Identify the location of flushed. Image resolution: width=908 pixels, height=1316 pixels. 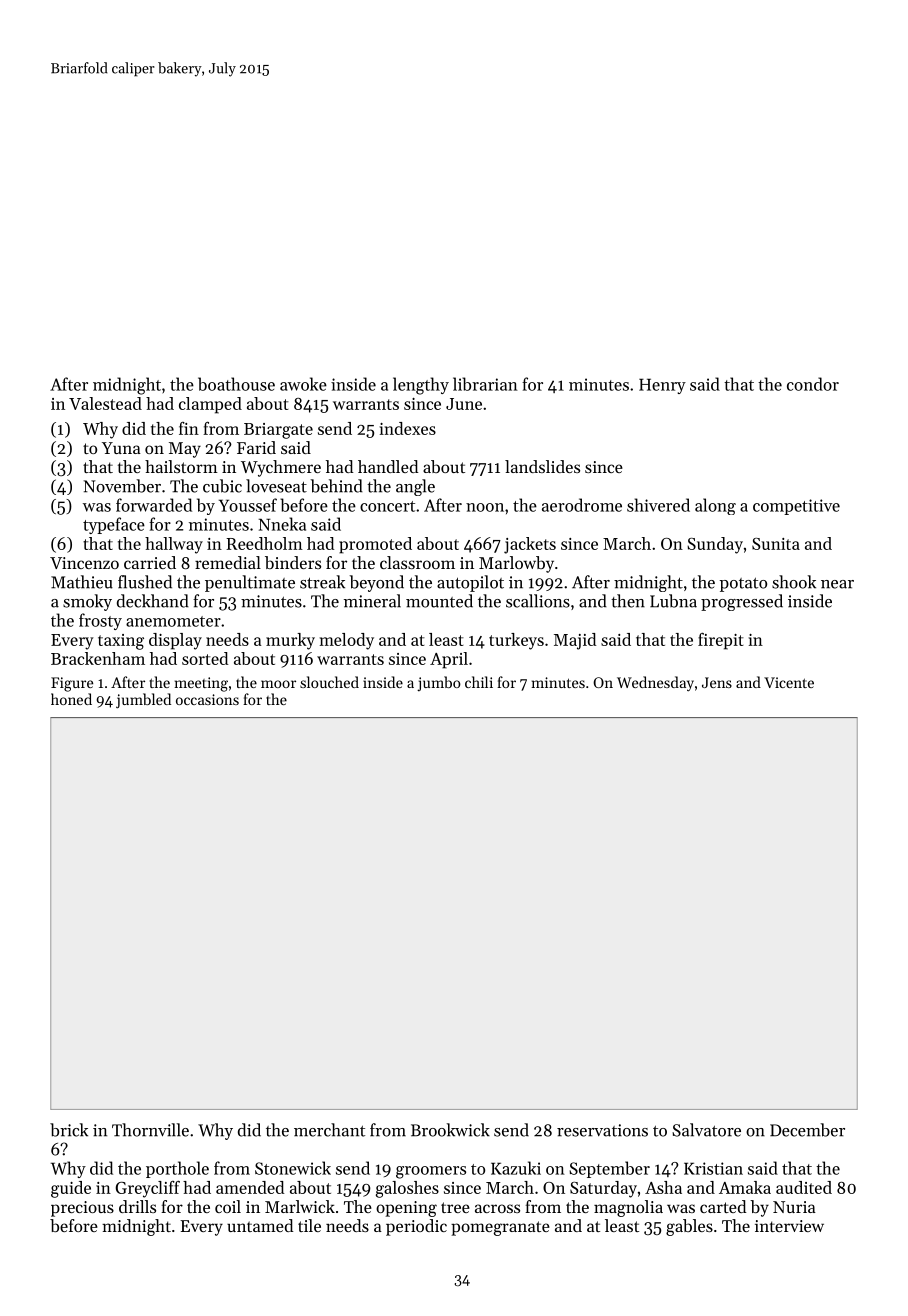
(145, 582).
